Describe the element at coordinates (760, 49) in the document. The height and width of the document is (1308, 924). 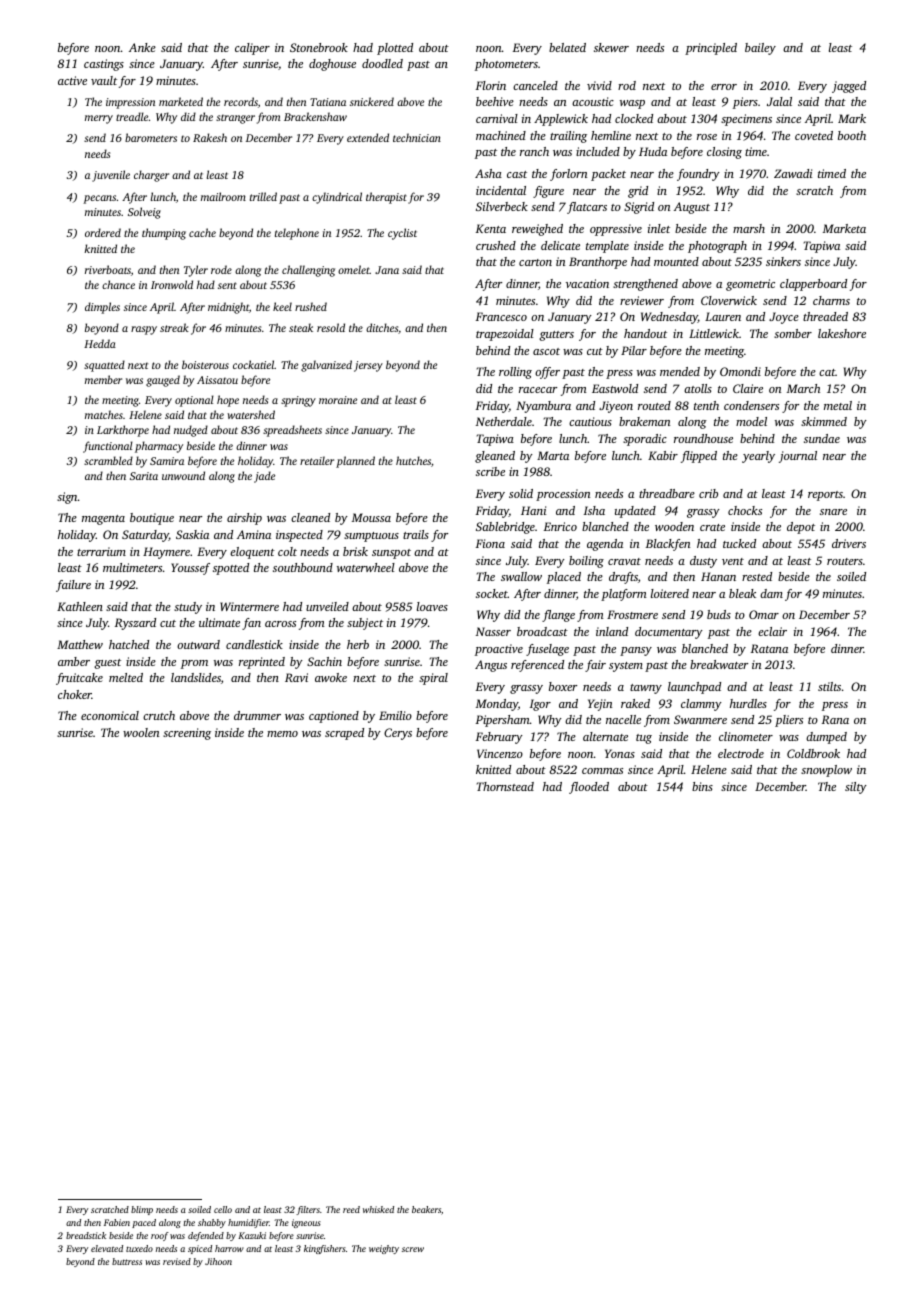
I see `bailey` at that location.
